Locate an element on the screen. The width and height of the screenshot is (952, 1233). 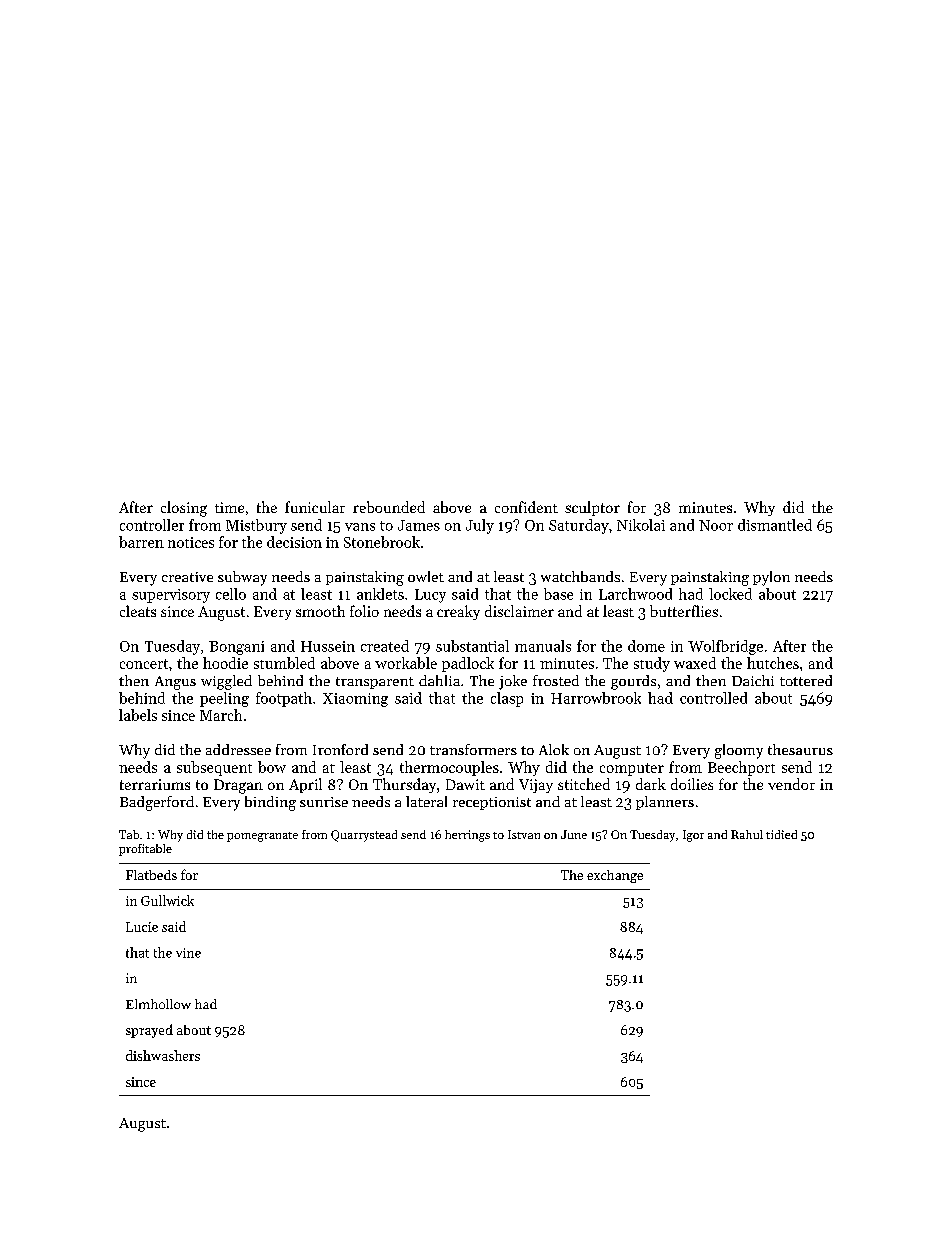
rebounded is located at coordinates (389, 507).
